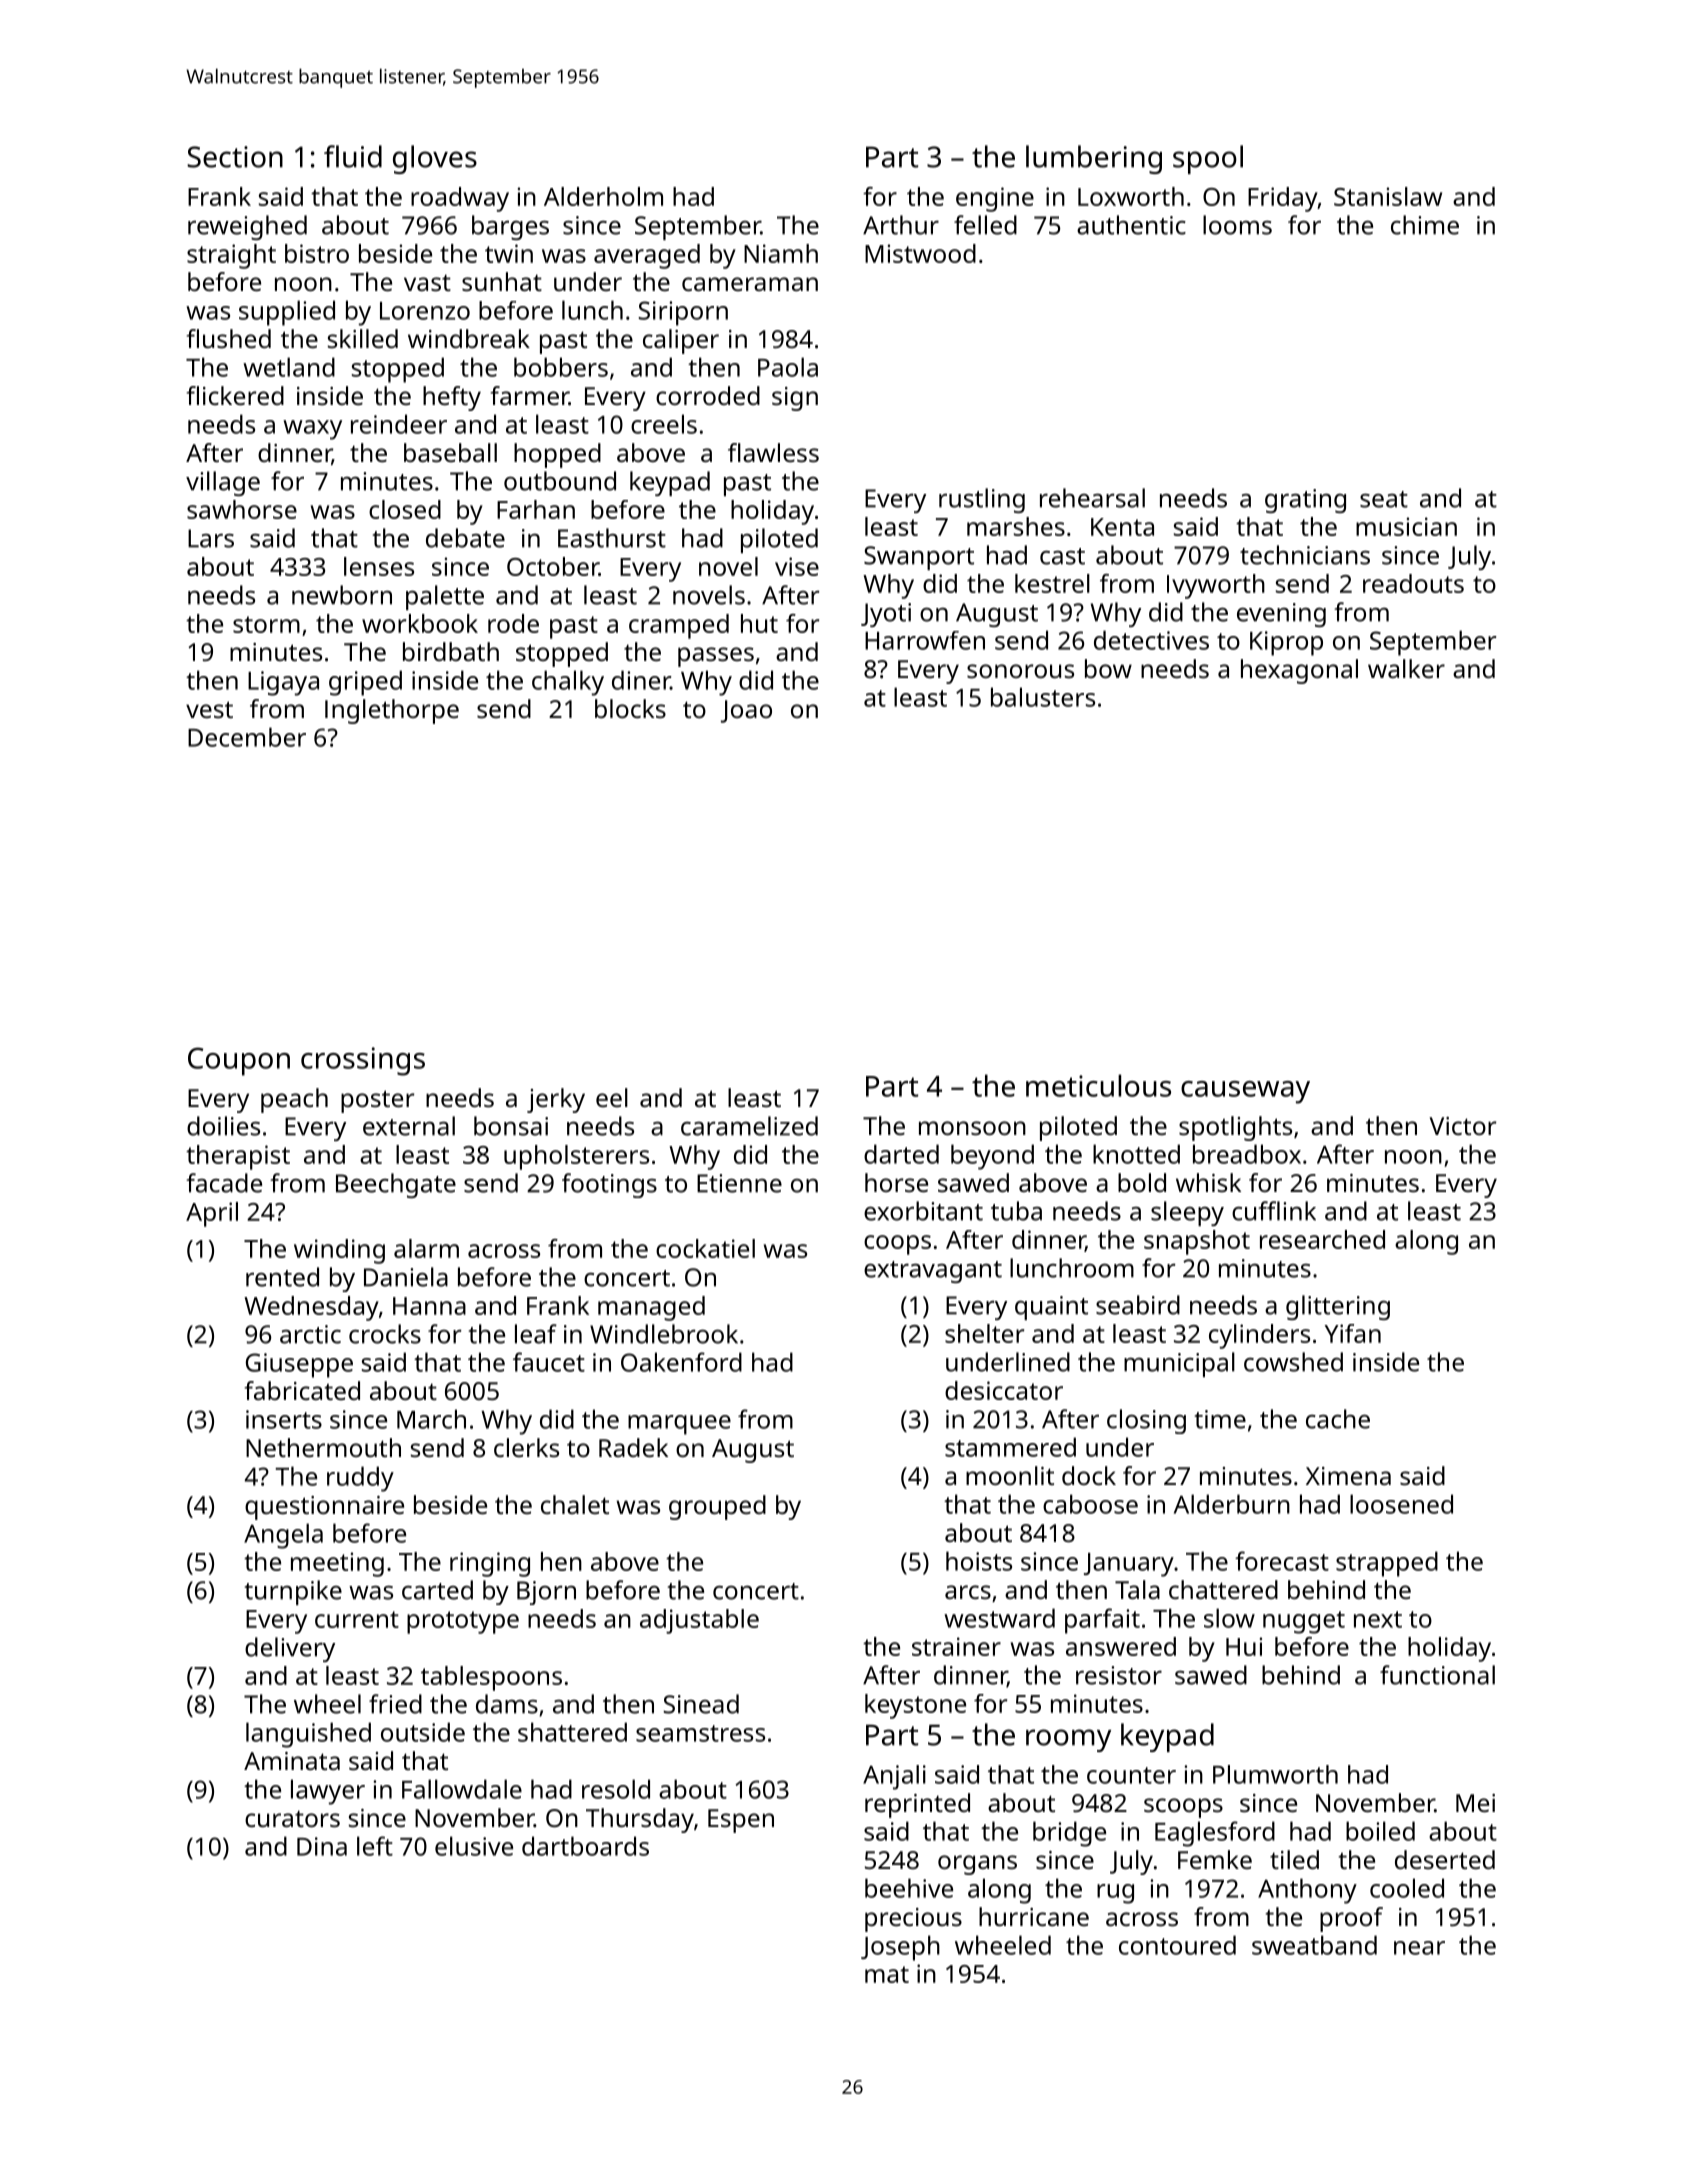 This page has height=2178, width=1683. Describe the element at coordinates (984, 1333) in the page. I see `shelter` at that location.
